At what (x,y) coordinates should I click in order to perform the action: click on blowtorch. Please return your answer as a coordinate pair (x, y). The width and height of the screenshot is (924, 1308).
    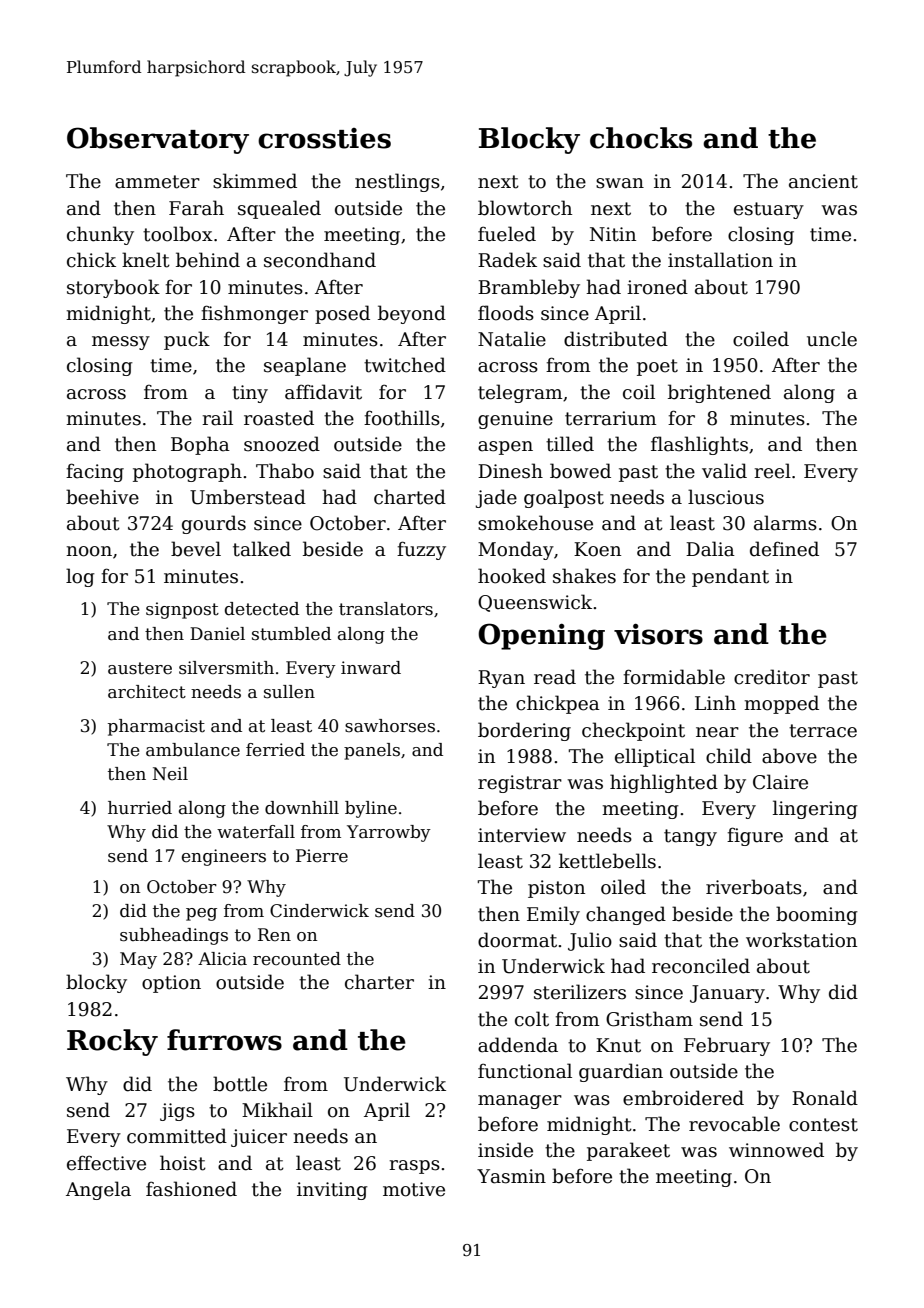
    Looking at the image, I should click on (525, 208).
